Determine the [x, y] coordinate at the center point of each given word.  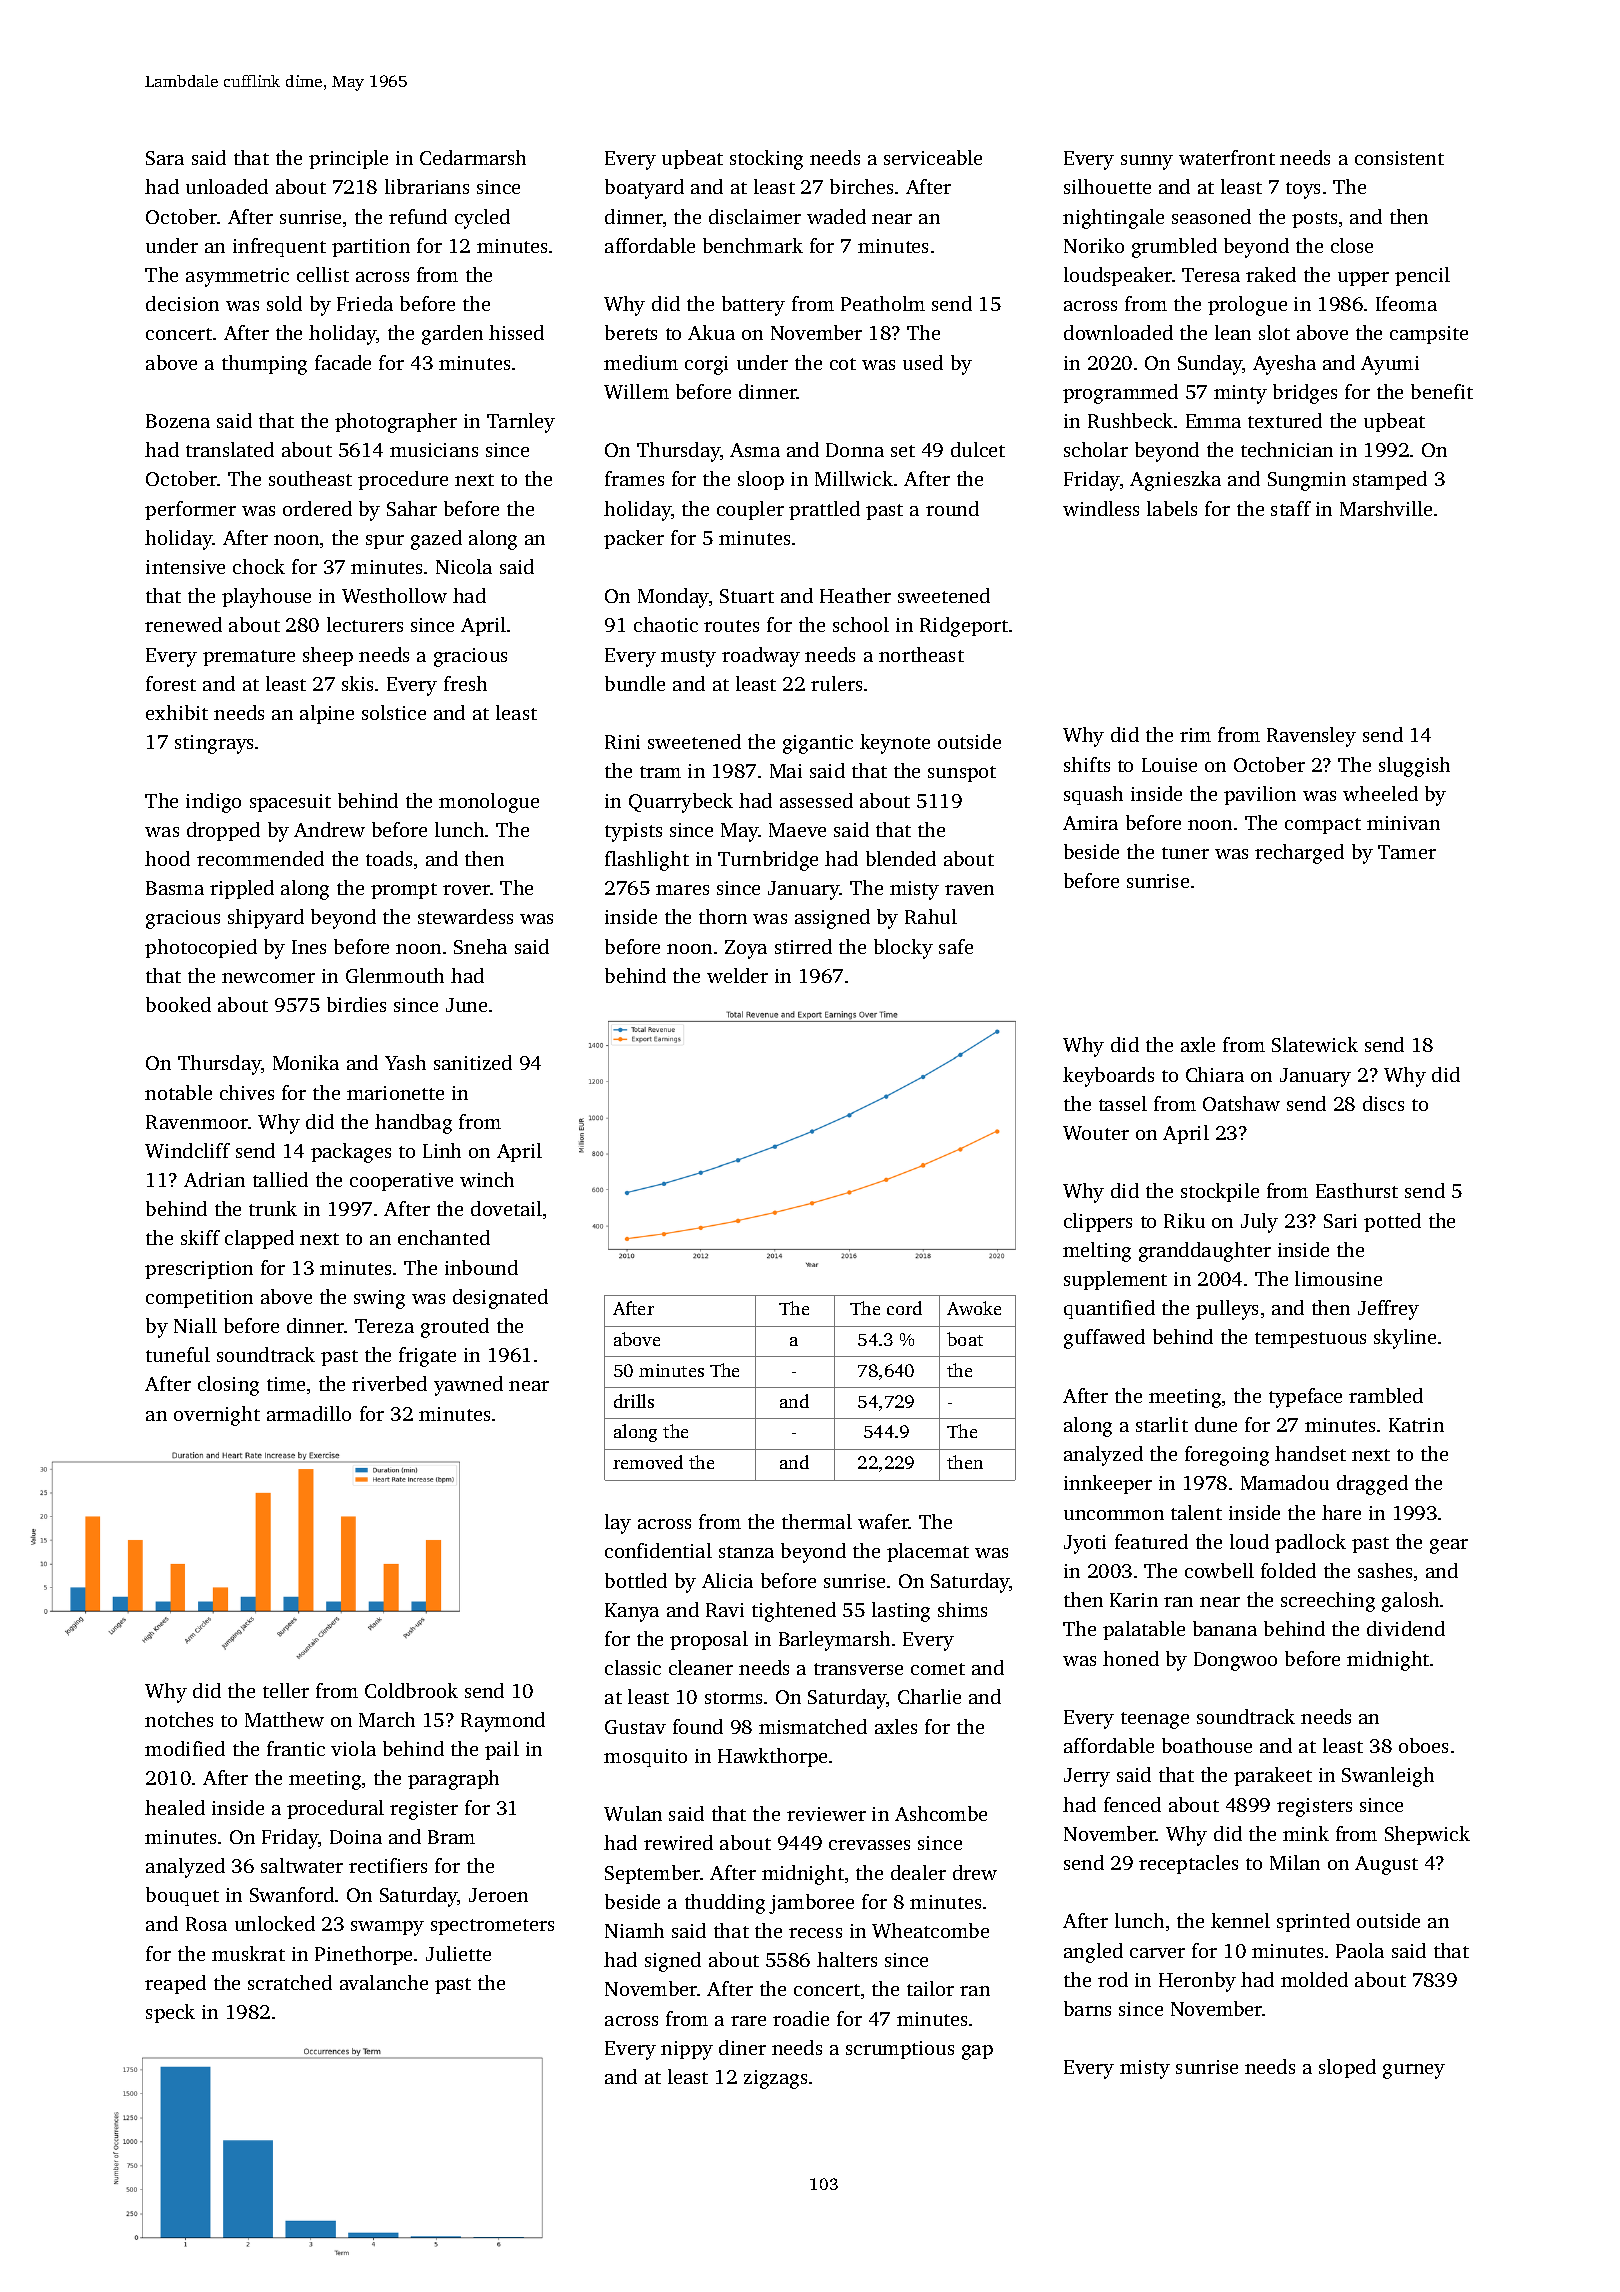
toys [1303, 190]
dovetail [506, 1208]
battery [753, 306]
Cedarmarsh [473, 157]
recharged [1299, 854]
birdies [356, 1004]
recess [815, 1933]
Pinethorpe [363, 1955]
